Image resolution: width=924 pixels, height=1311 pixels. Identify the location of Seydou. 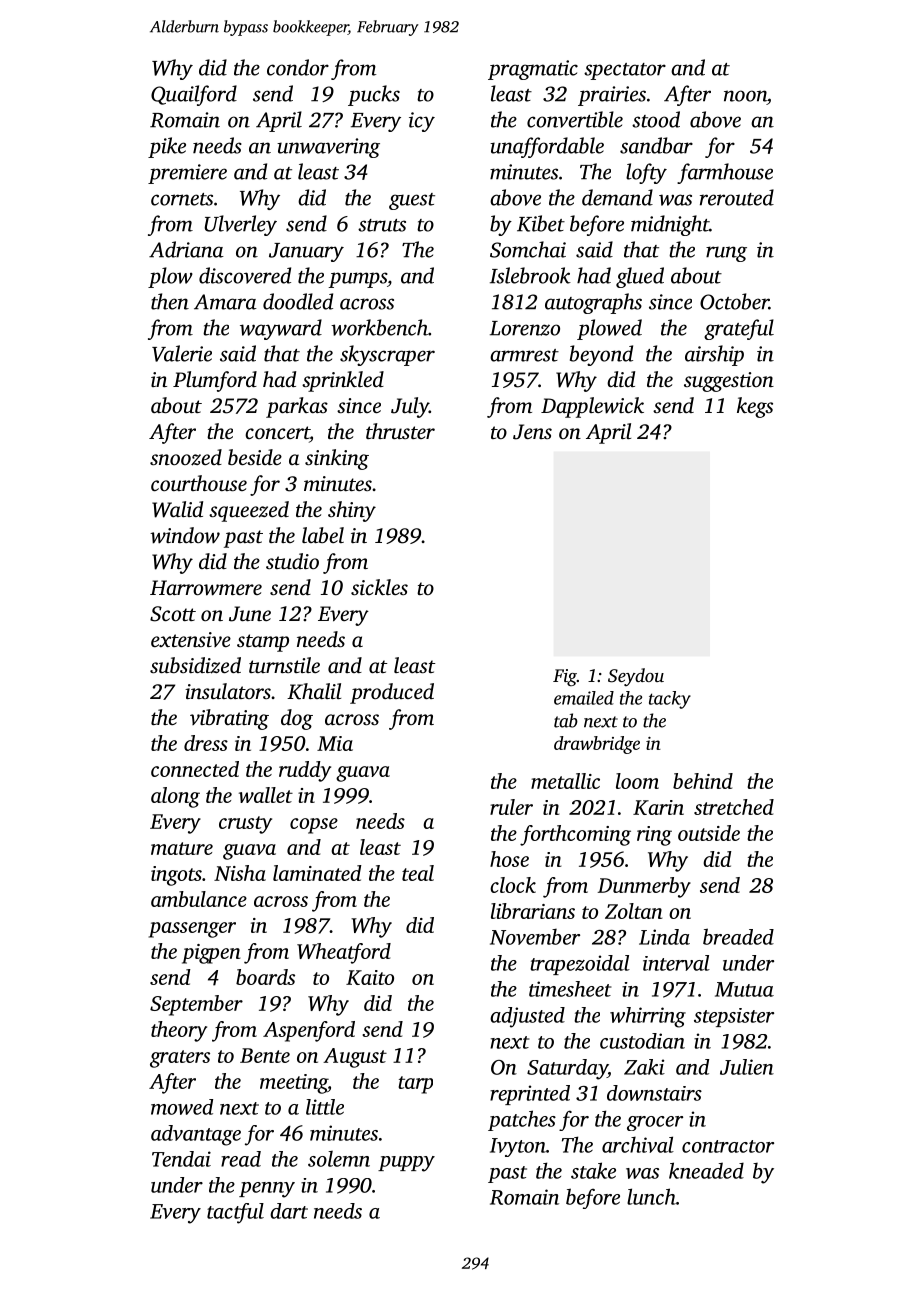
(636, 677).
